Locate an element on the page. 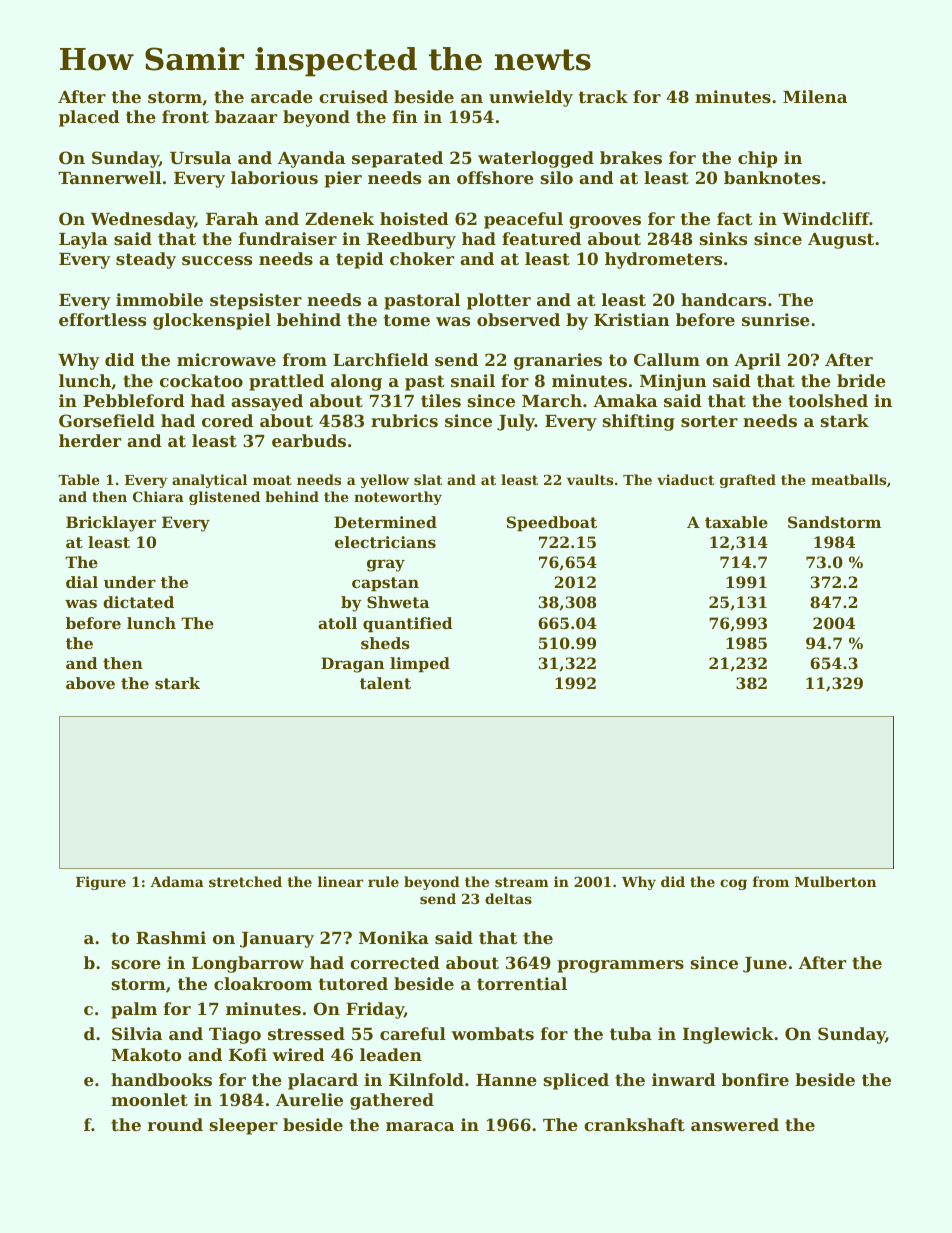 This document has width=952, height=1233. August is located at coordinates (841, 241).
